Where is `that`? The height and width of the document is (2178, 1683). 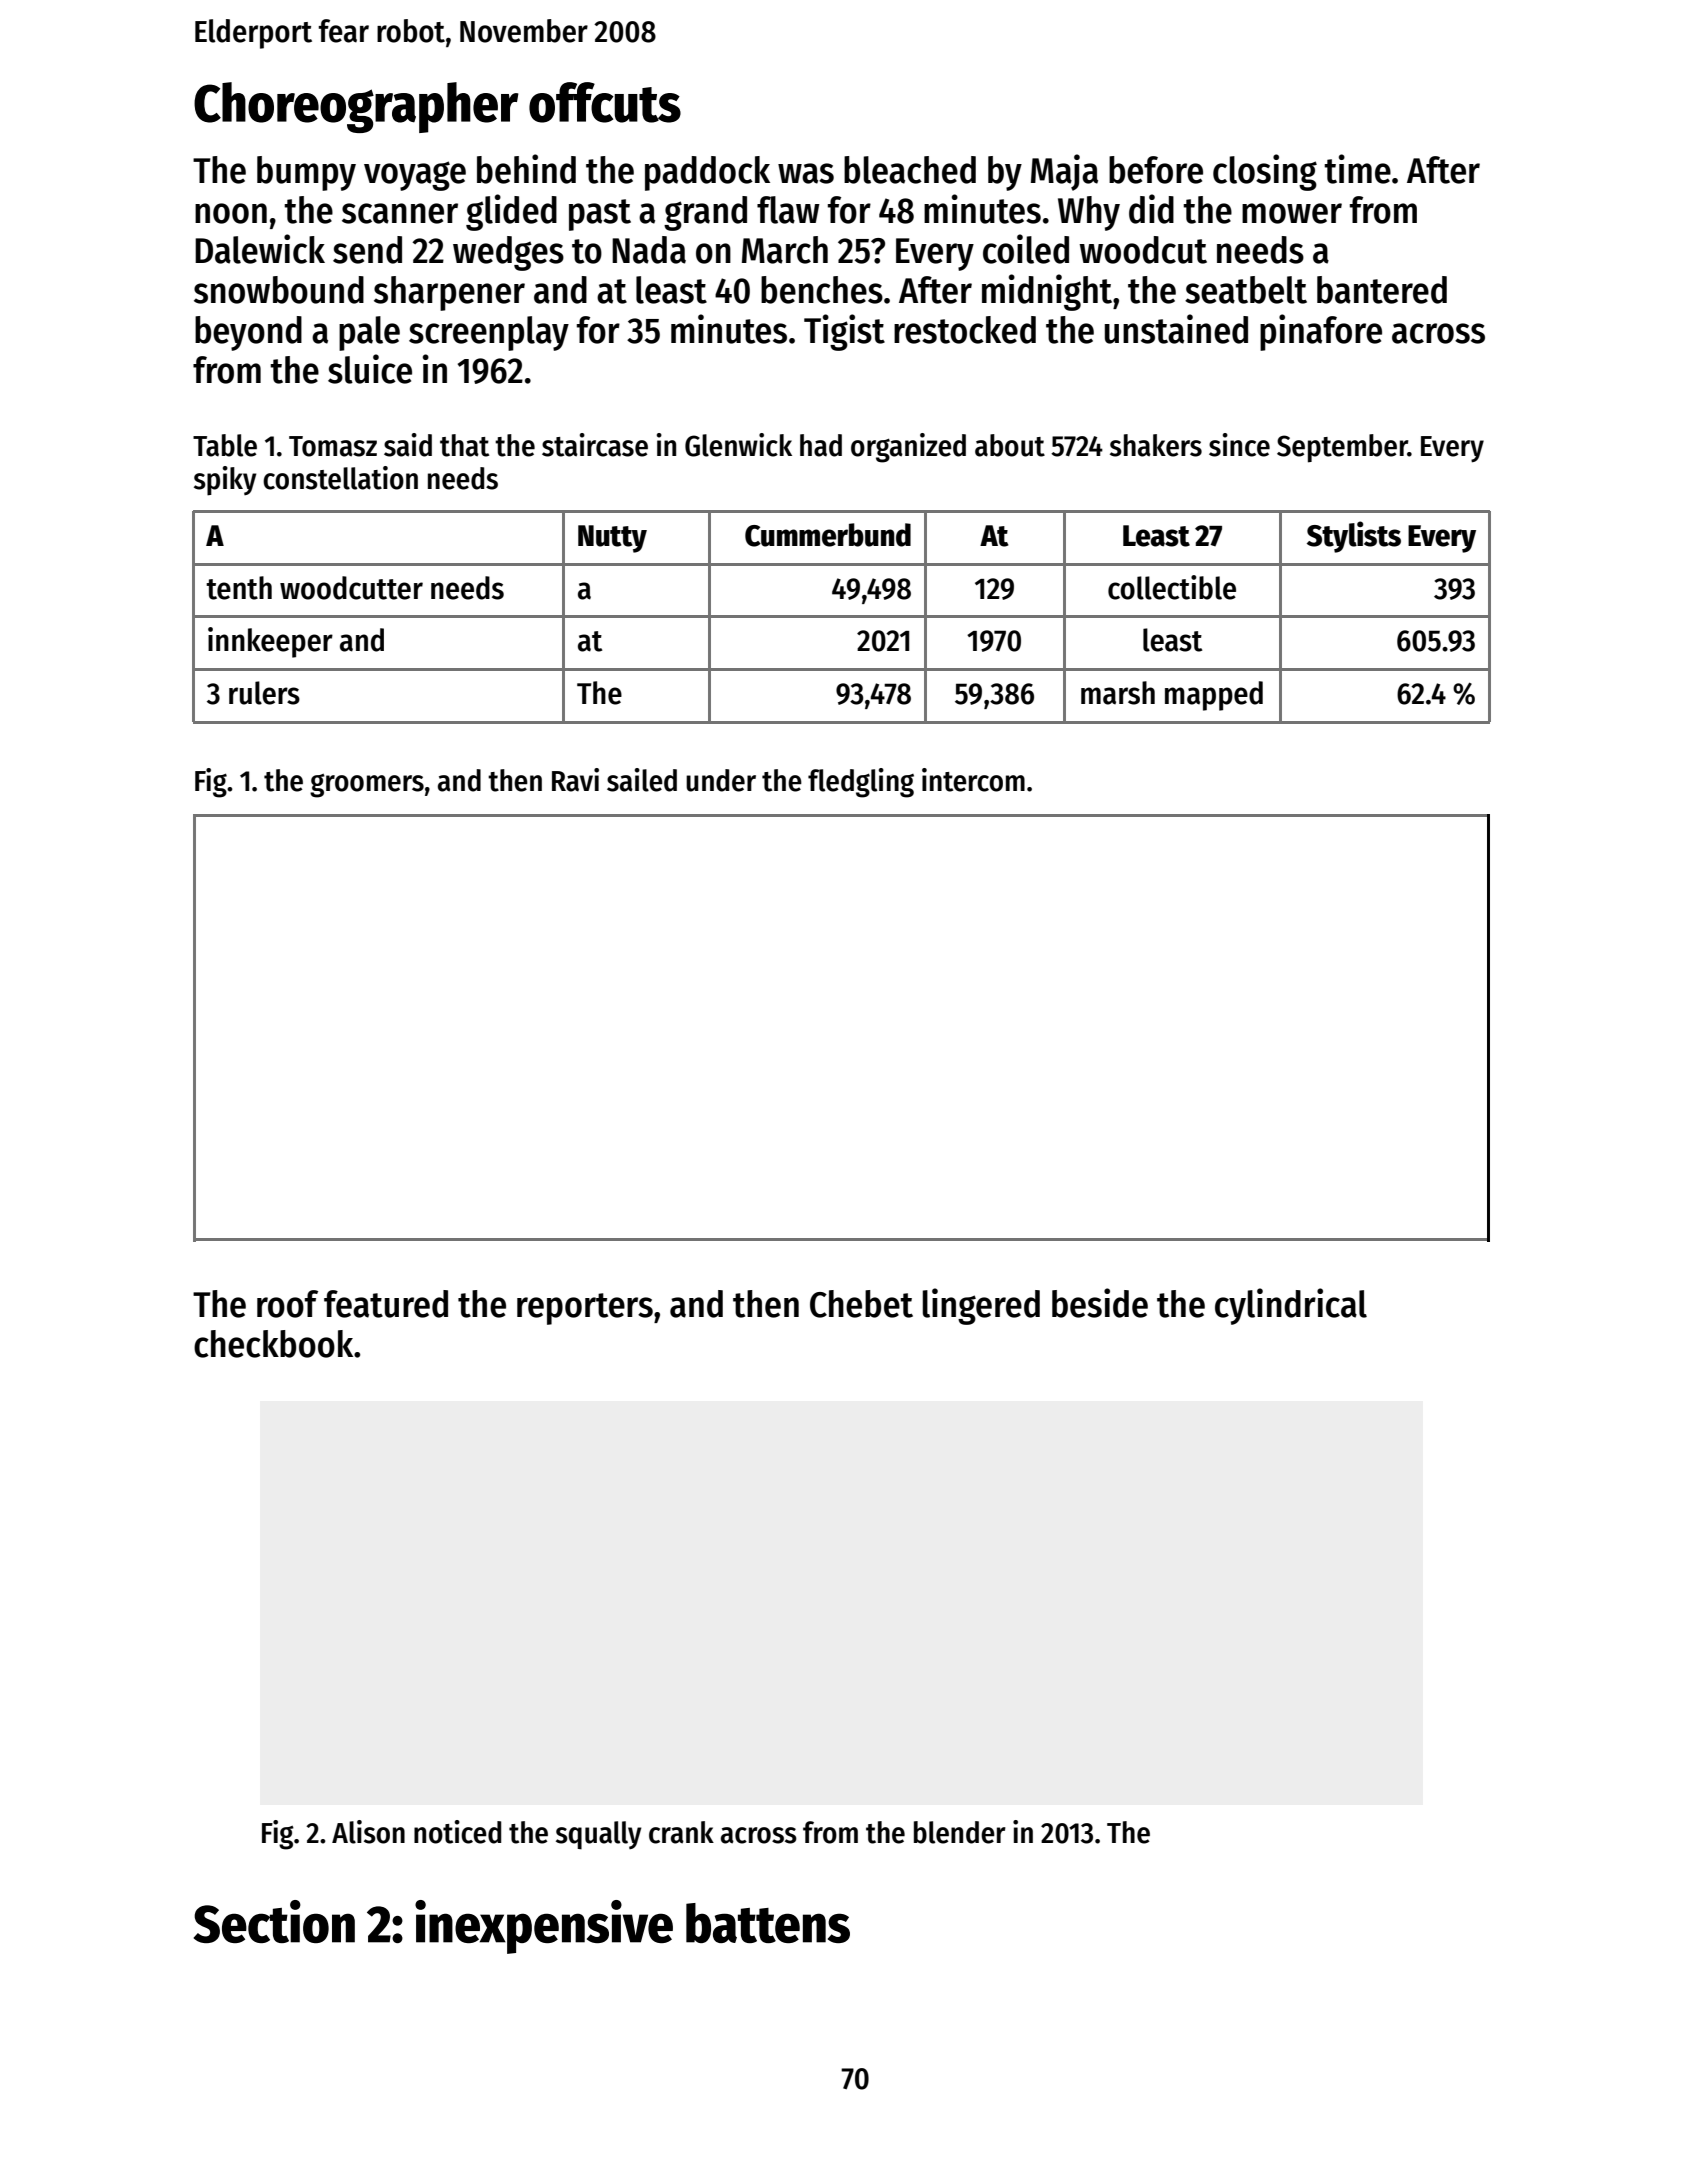
that is located at coordinates (464, 445).
